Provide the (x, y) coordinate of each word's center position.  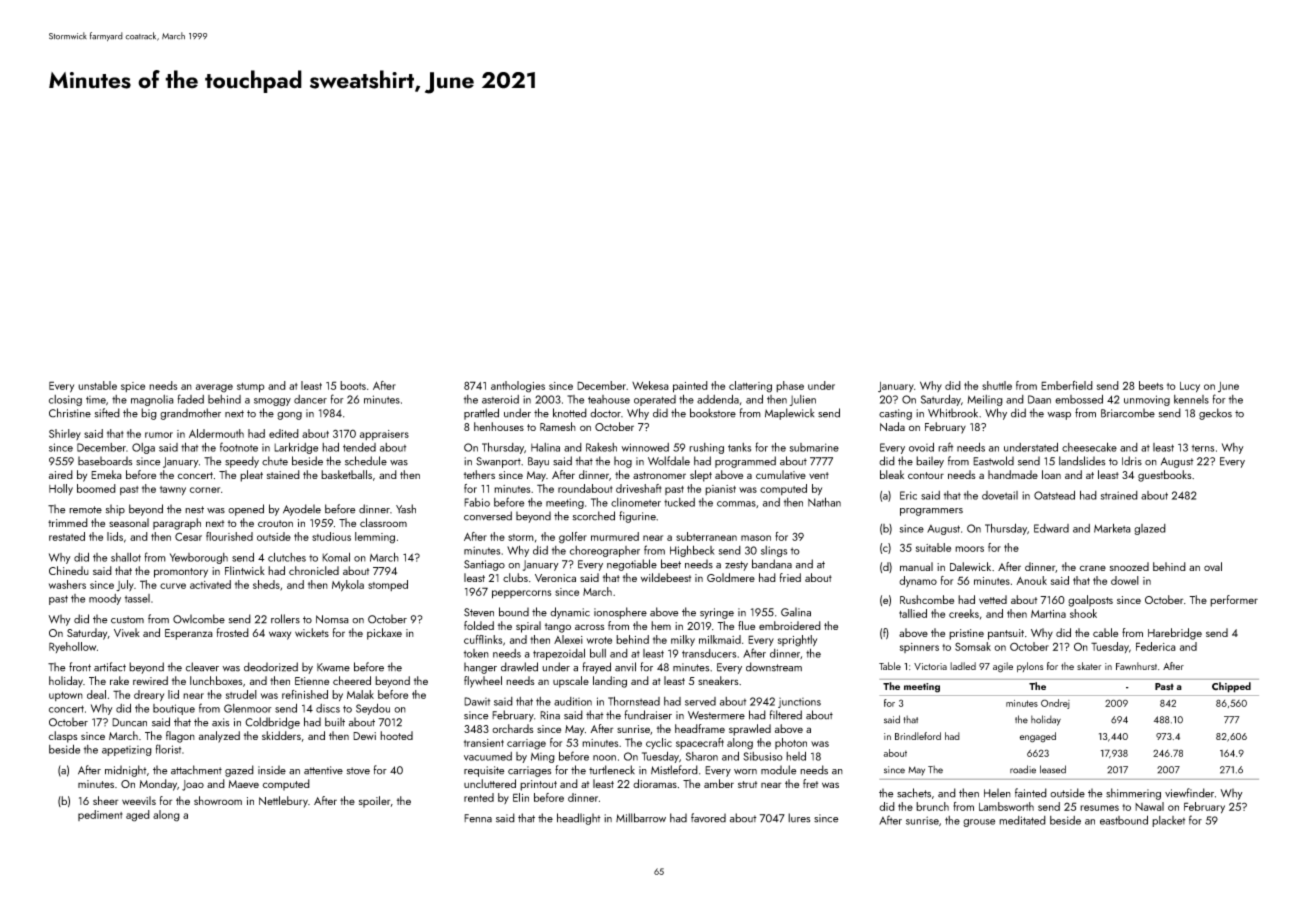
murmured (615, 536)
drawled (519, 667)
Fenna (478, 818)
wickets (312, 632)
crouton (275, 523)
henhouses (499, 426)
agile (1003, 667)
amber (719, 783)
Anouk (1031, 580)
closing (65, 400)
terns (1203, 448)
